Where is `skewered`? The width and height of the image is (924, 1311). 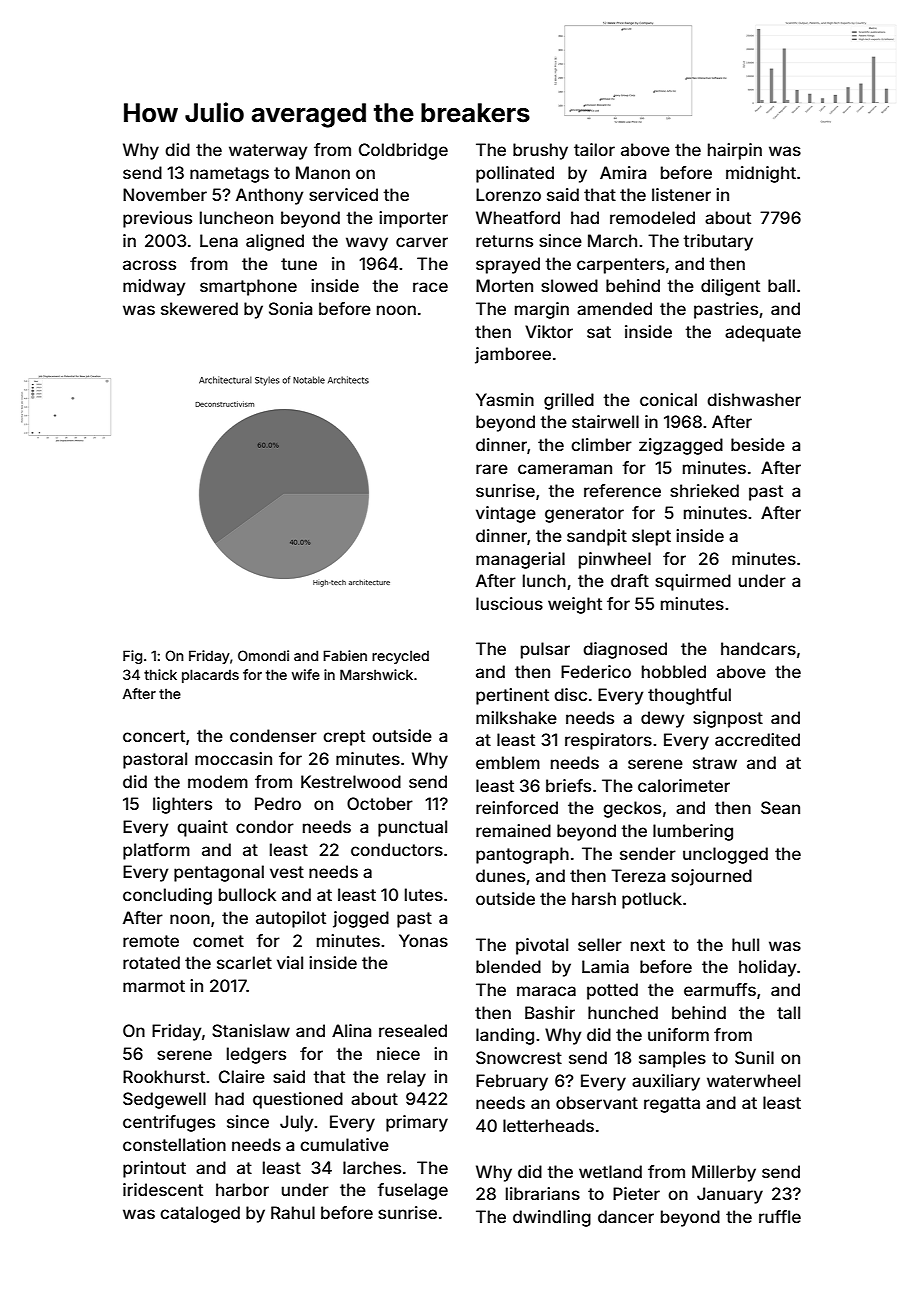
skewered is located at coordinates (199, 308).
